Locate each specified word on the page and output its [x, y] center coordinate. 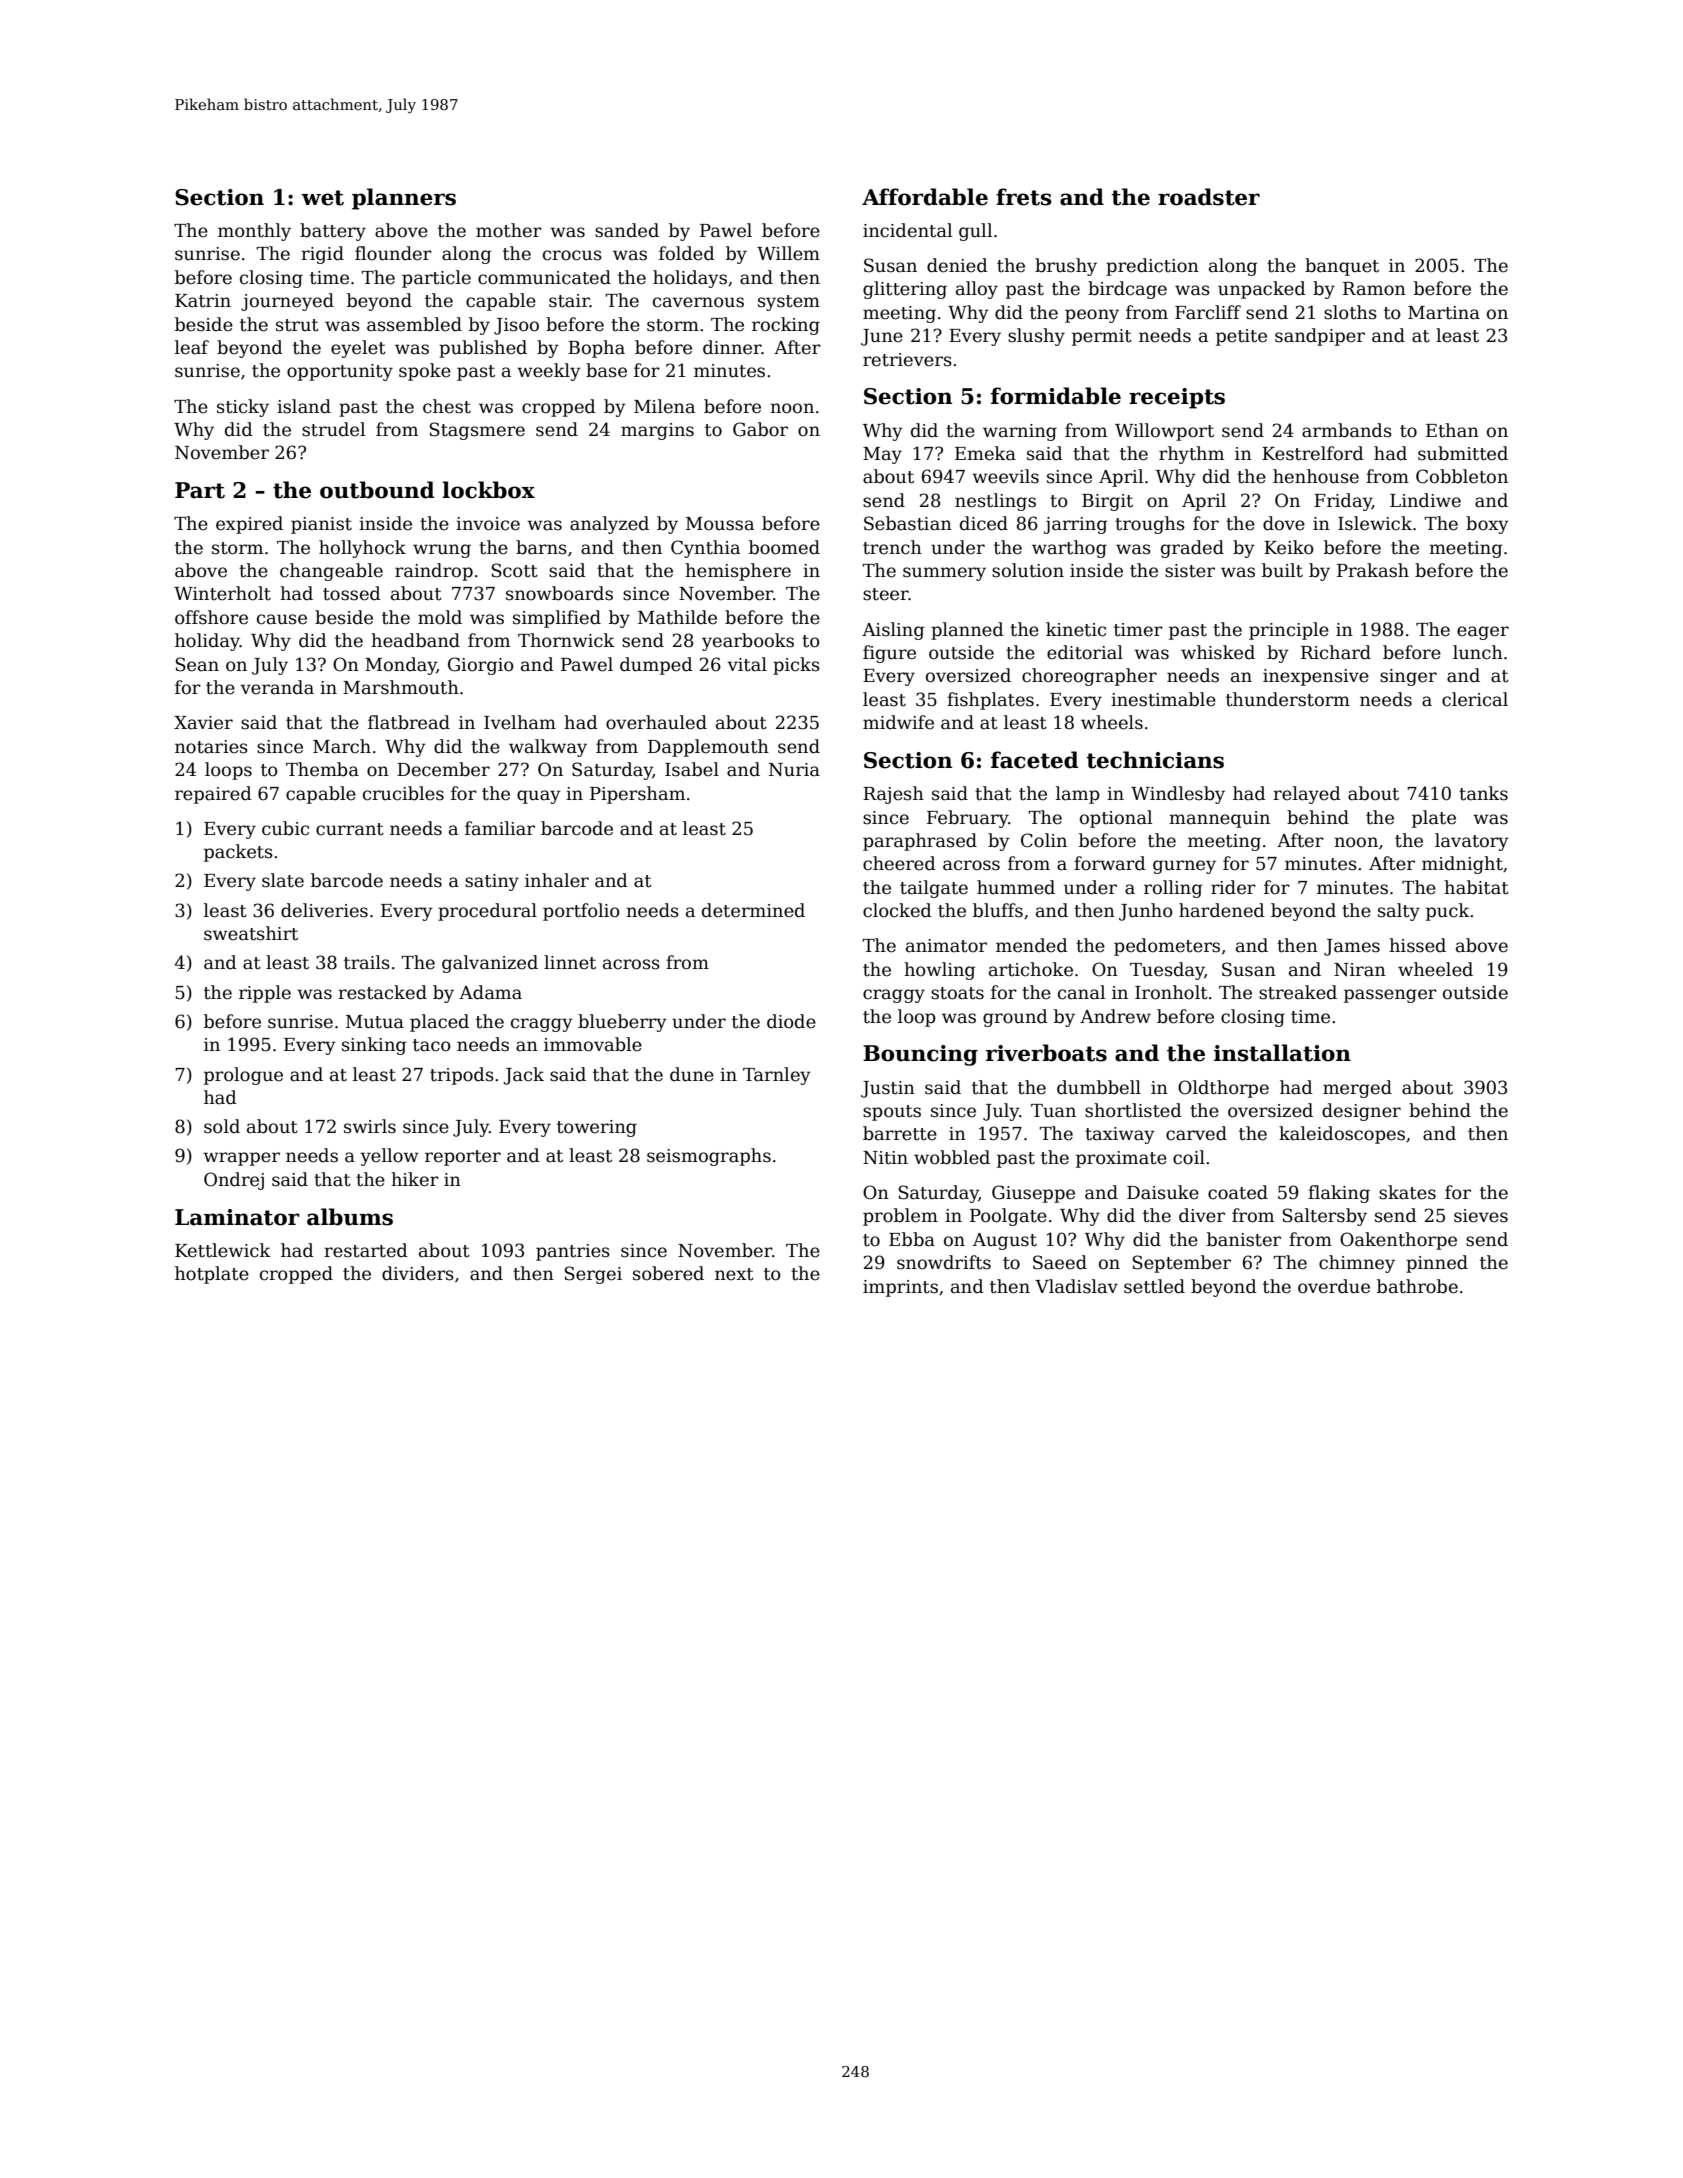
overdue [1334, 1286]
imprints [900, 1288]
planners [404, 199]
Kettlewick [223, 1250]
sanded [627, 230]
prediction [1152, 267]
